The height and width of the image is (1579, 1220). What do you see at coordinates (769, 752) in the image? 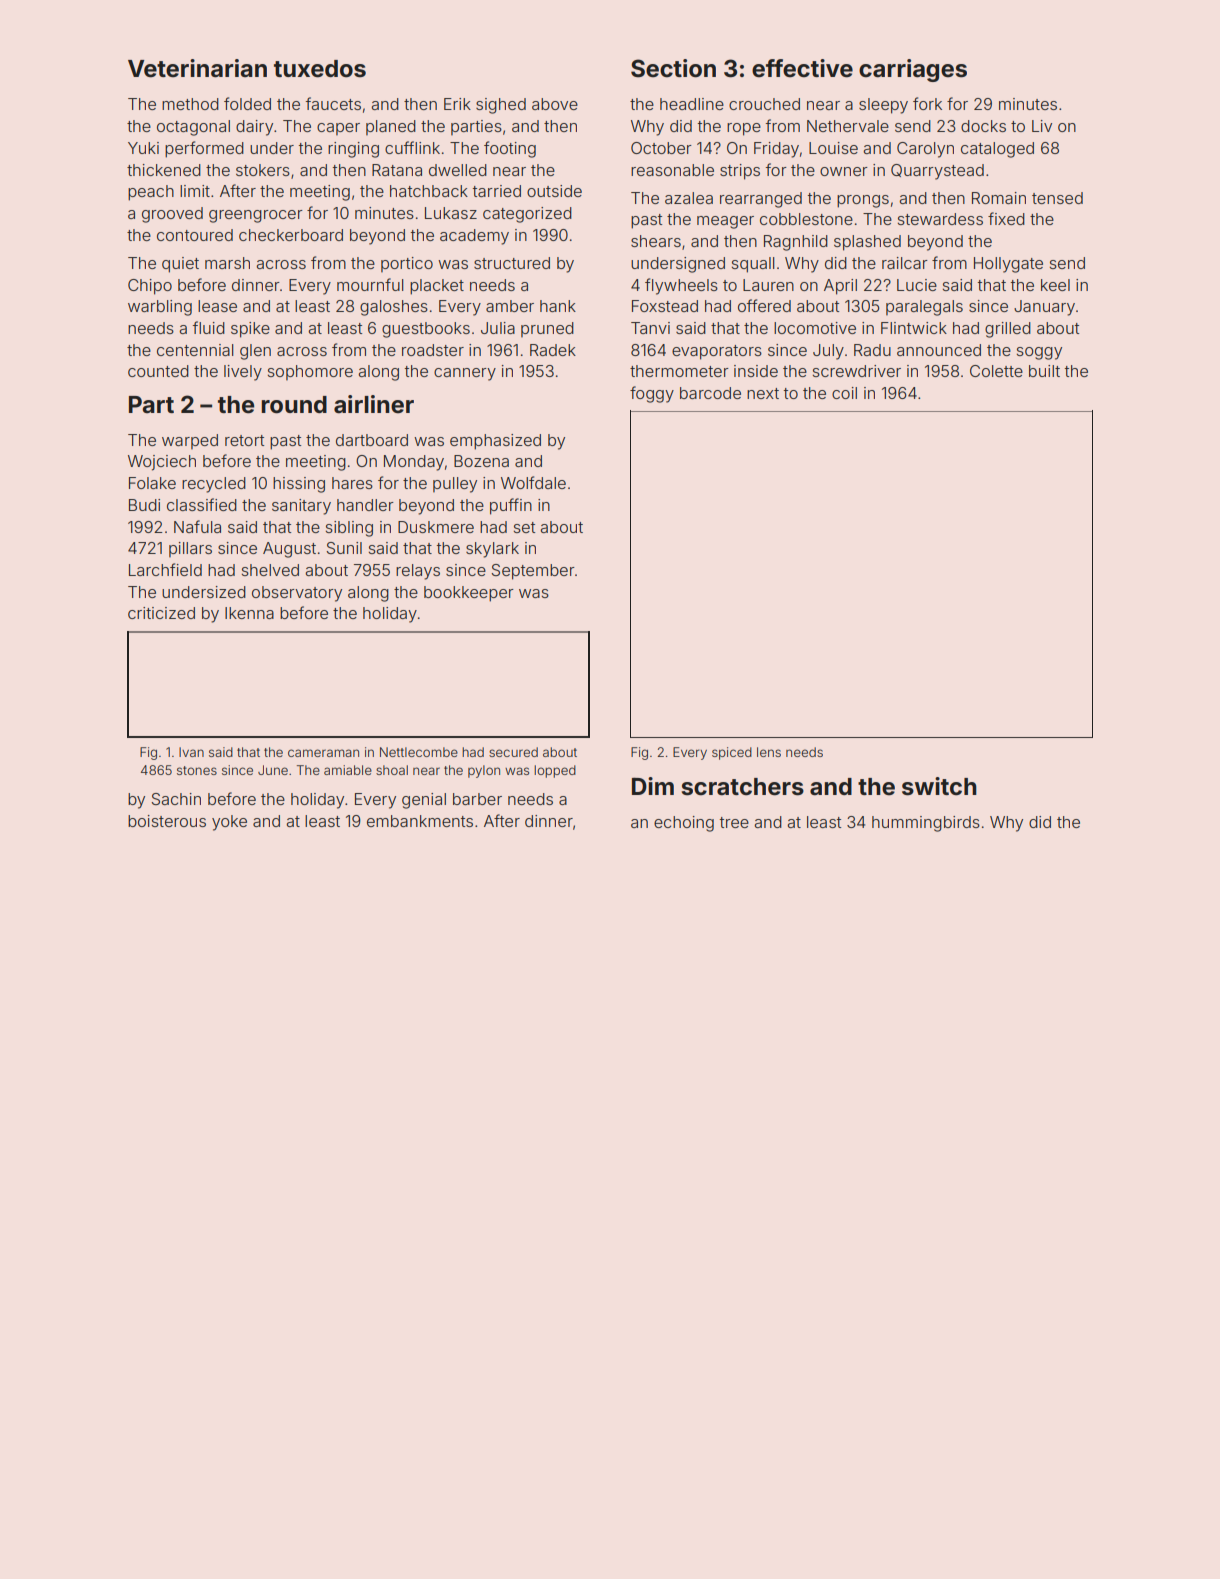
I see `lens` at bounding box center [769, 752].
